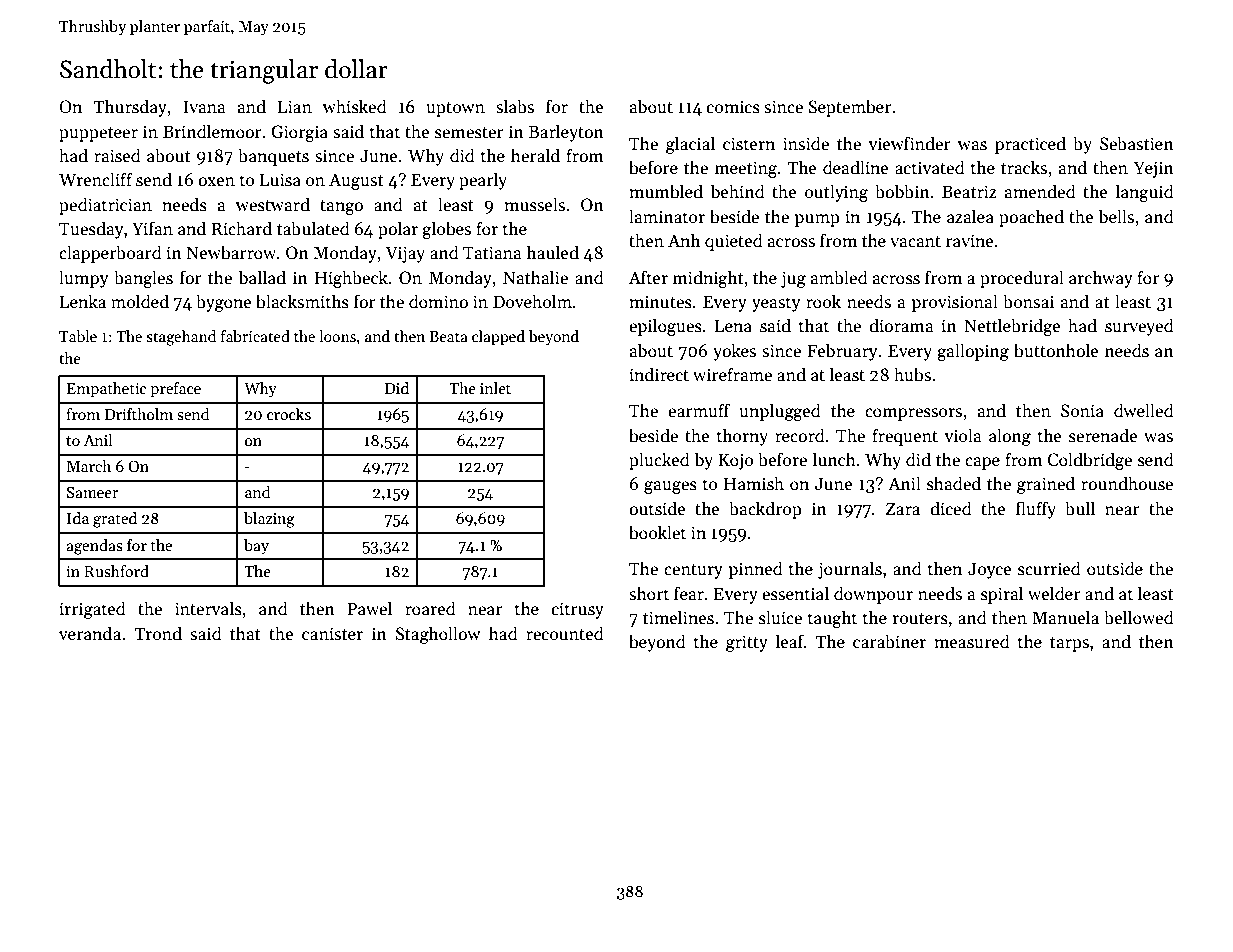  Describe the element at coordinates (212, 131) in the screenshot. I see `Brindlemoor` at that location.
